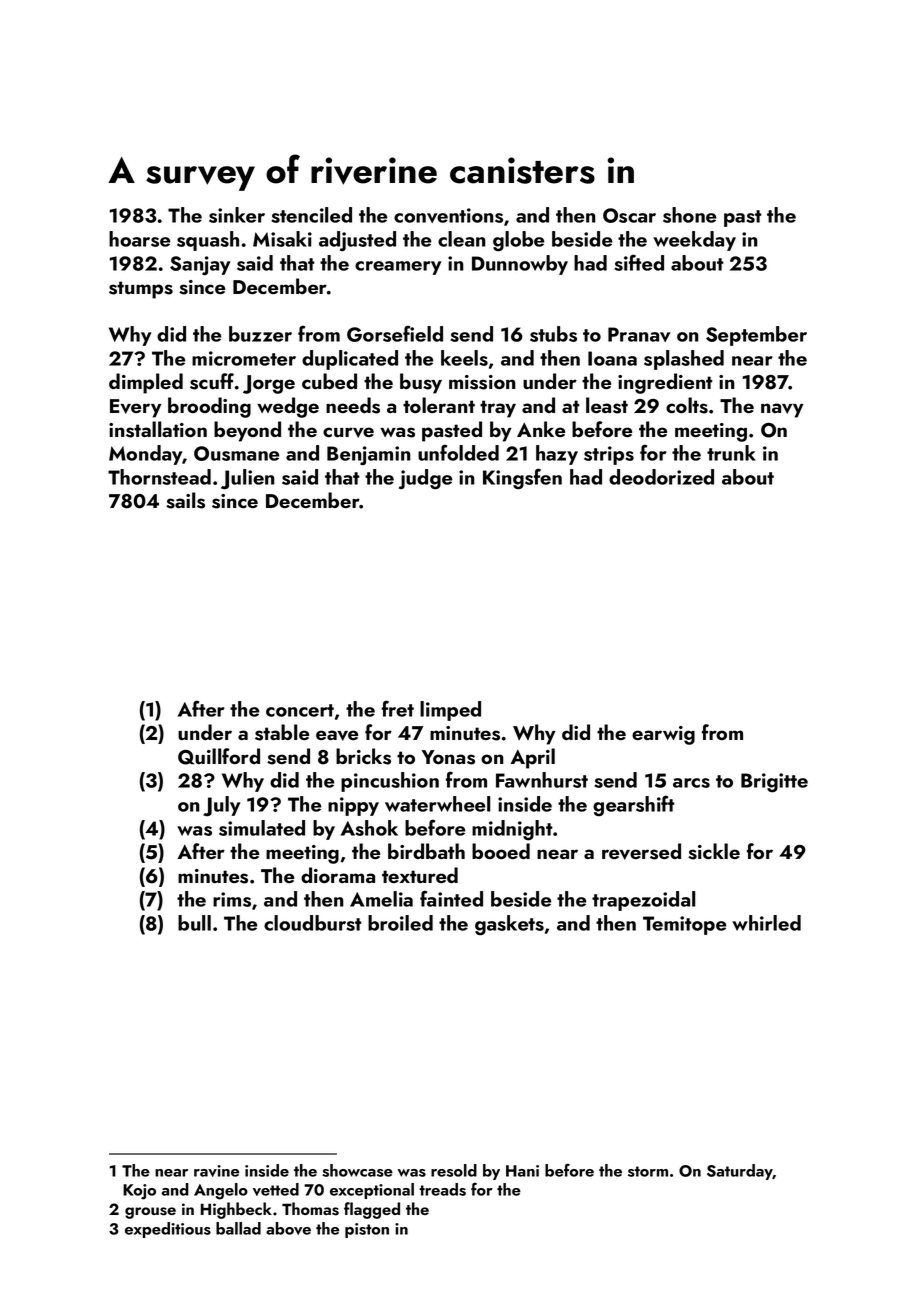 The image size is (924, 1311). I want to click on rims, so click(232, 899).
